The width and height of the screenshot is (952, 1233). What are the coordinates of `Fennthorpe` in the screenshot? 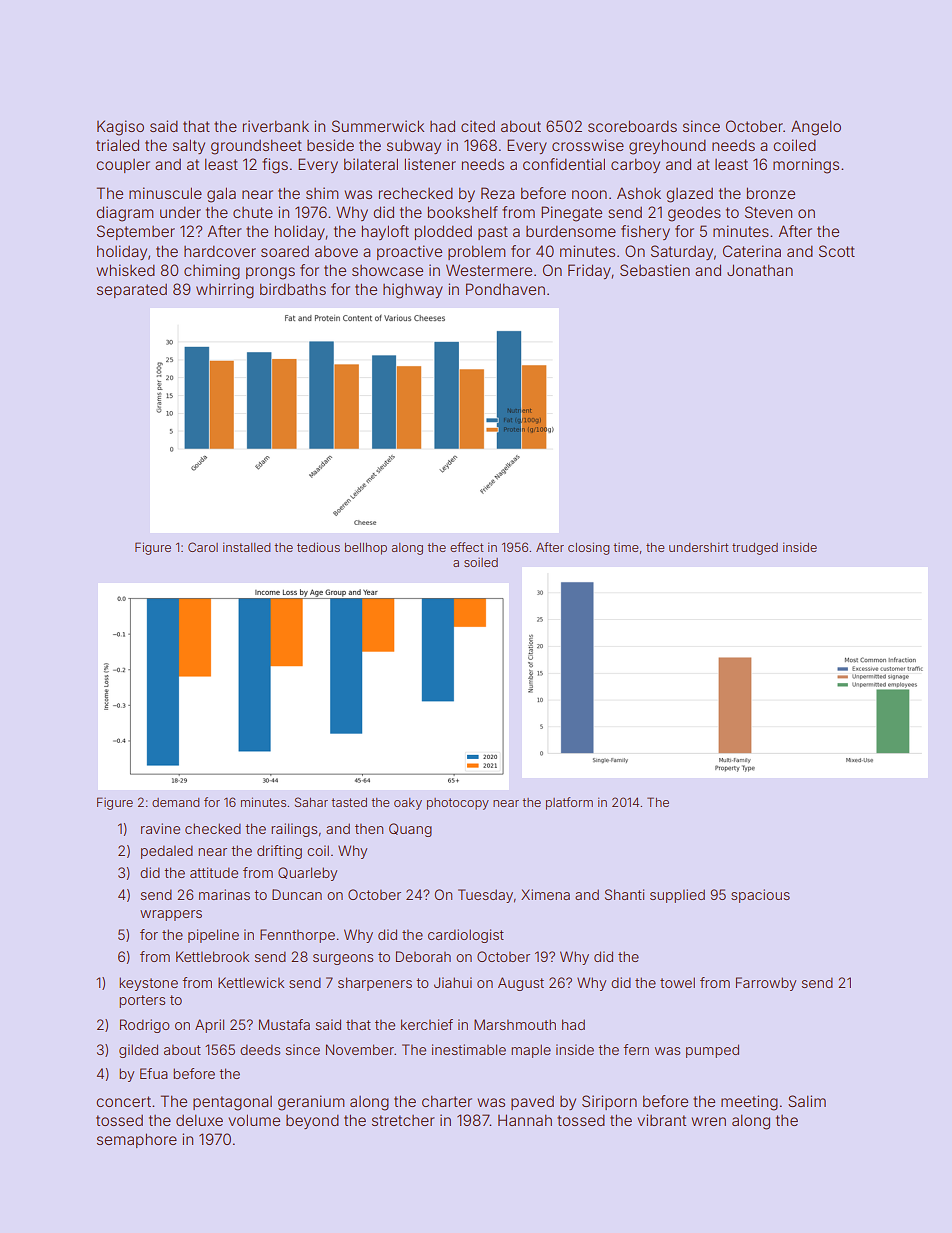 It's located at (297, 936).
